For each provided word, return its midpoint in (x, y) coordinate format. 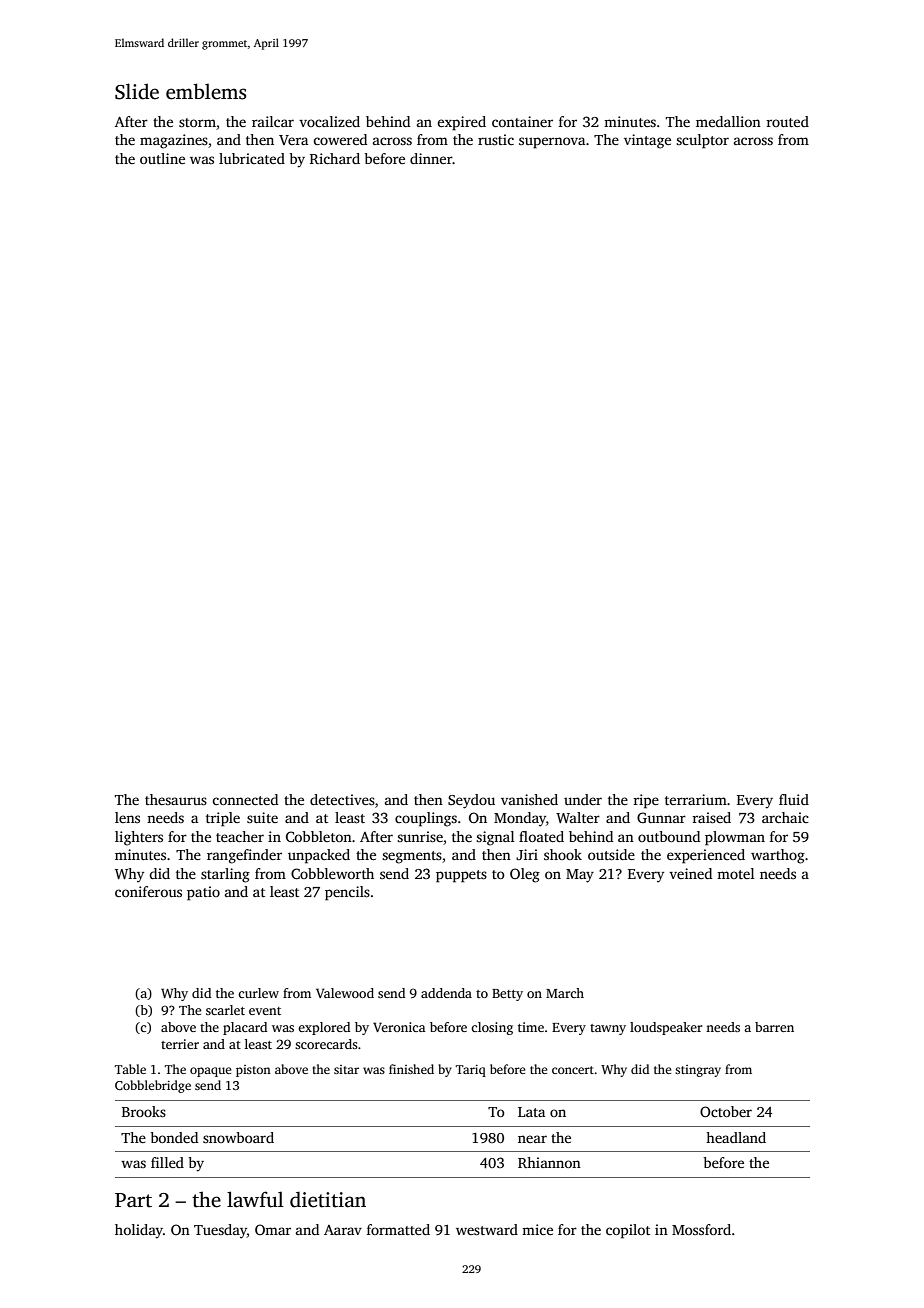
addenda (446, 993)
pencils (347, 893)
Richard (335, 158)
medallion (728, 121)
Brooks (144, 1111)
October (726, 1111)
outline (162, 158)
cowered (340, 139)
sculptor (702, 141)
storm (197, 122)
